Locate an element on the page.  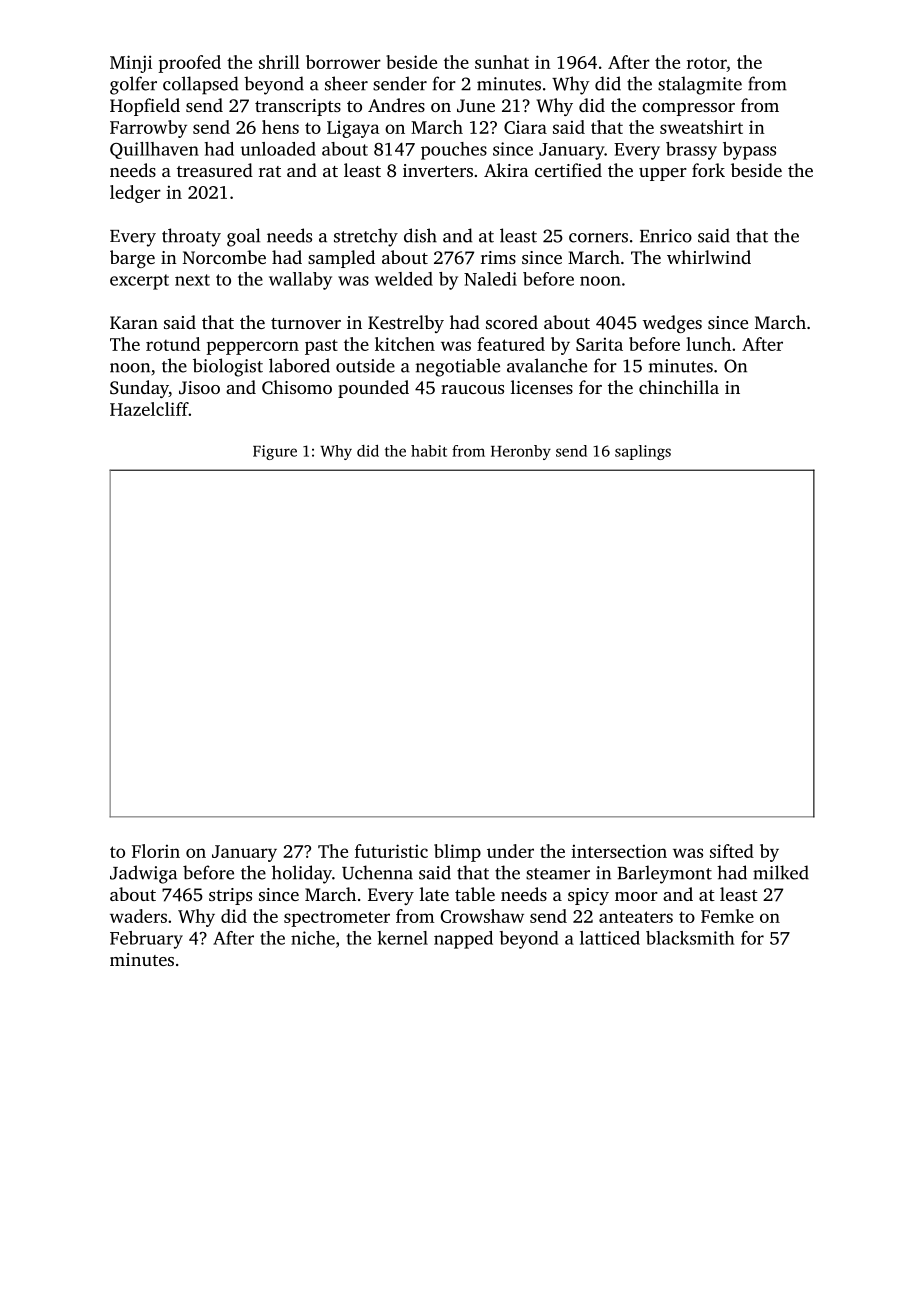
sheer is located at coordinates (346, 83).
